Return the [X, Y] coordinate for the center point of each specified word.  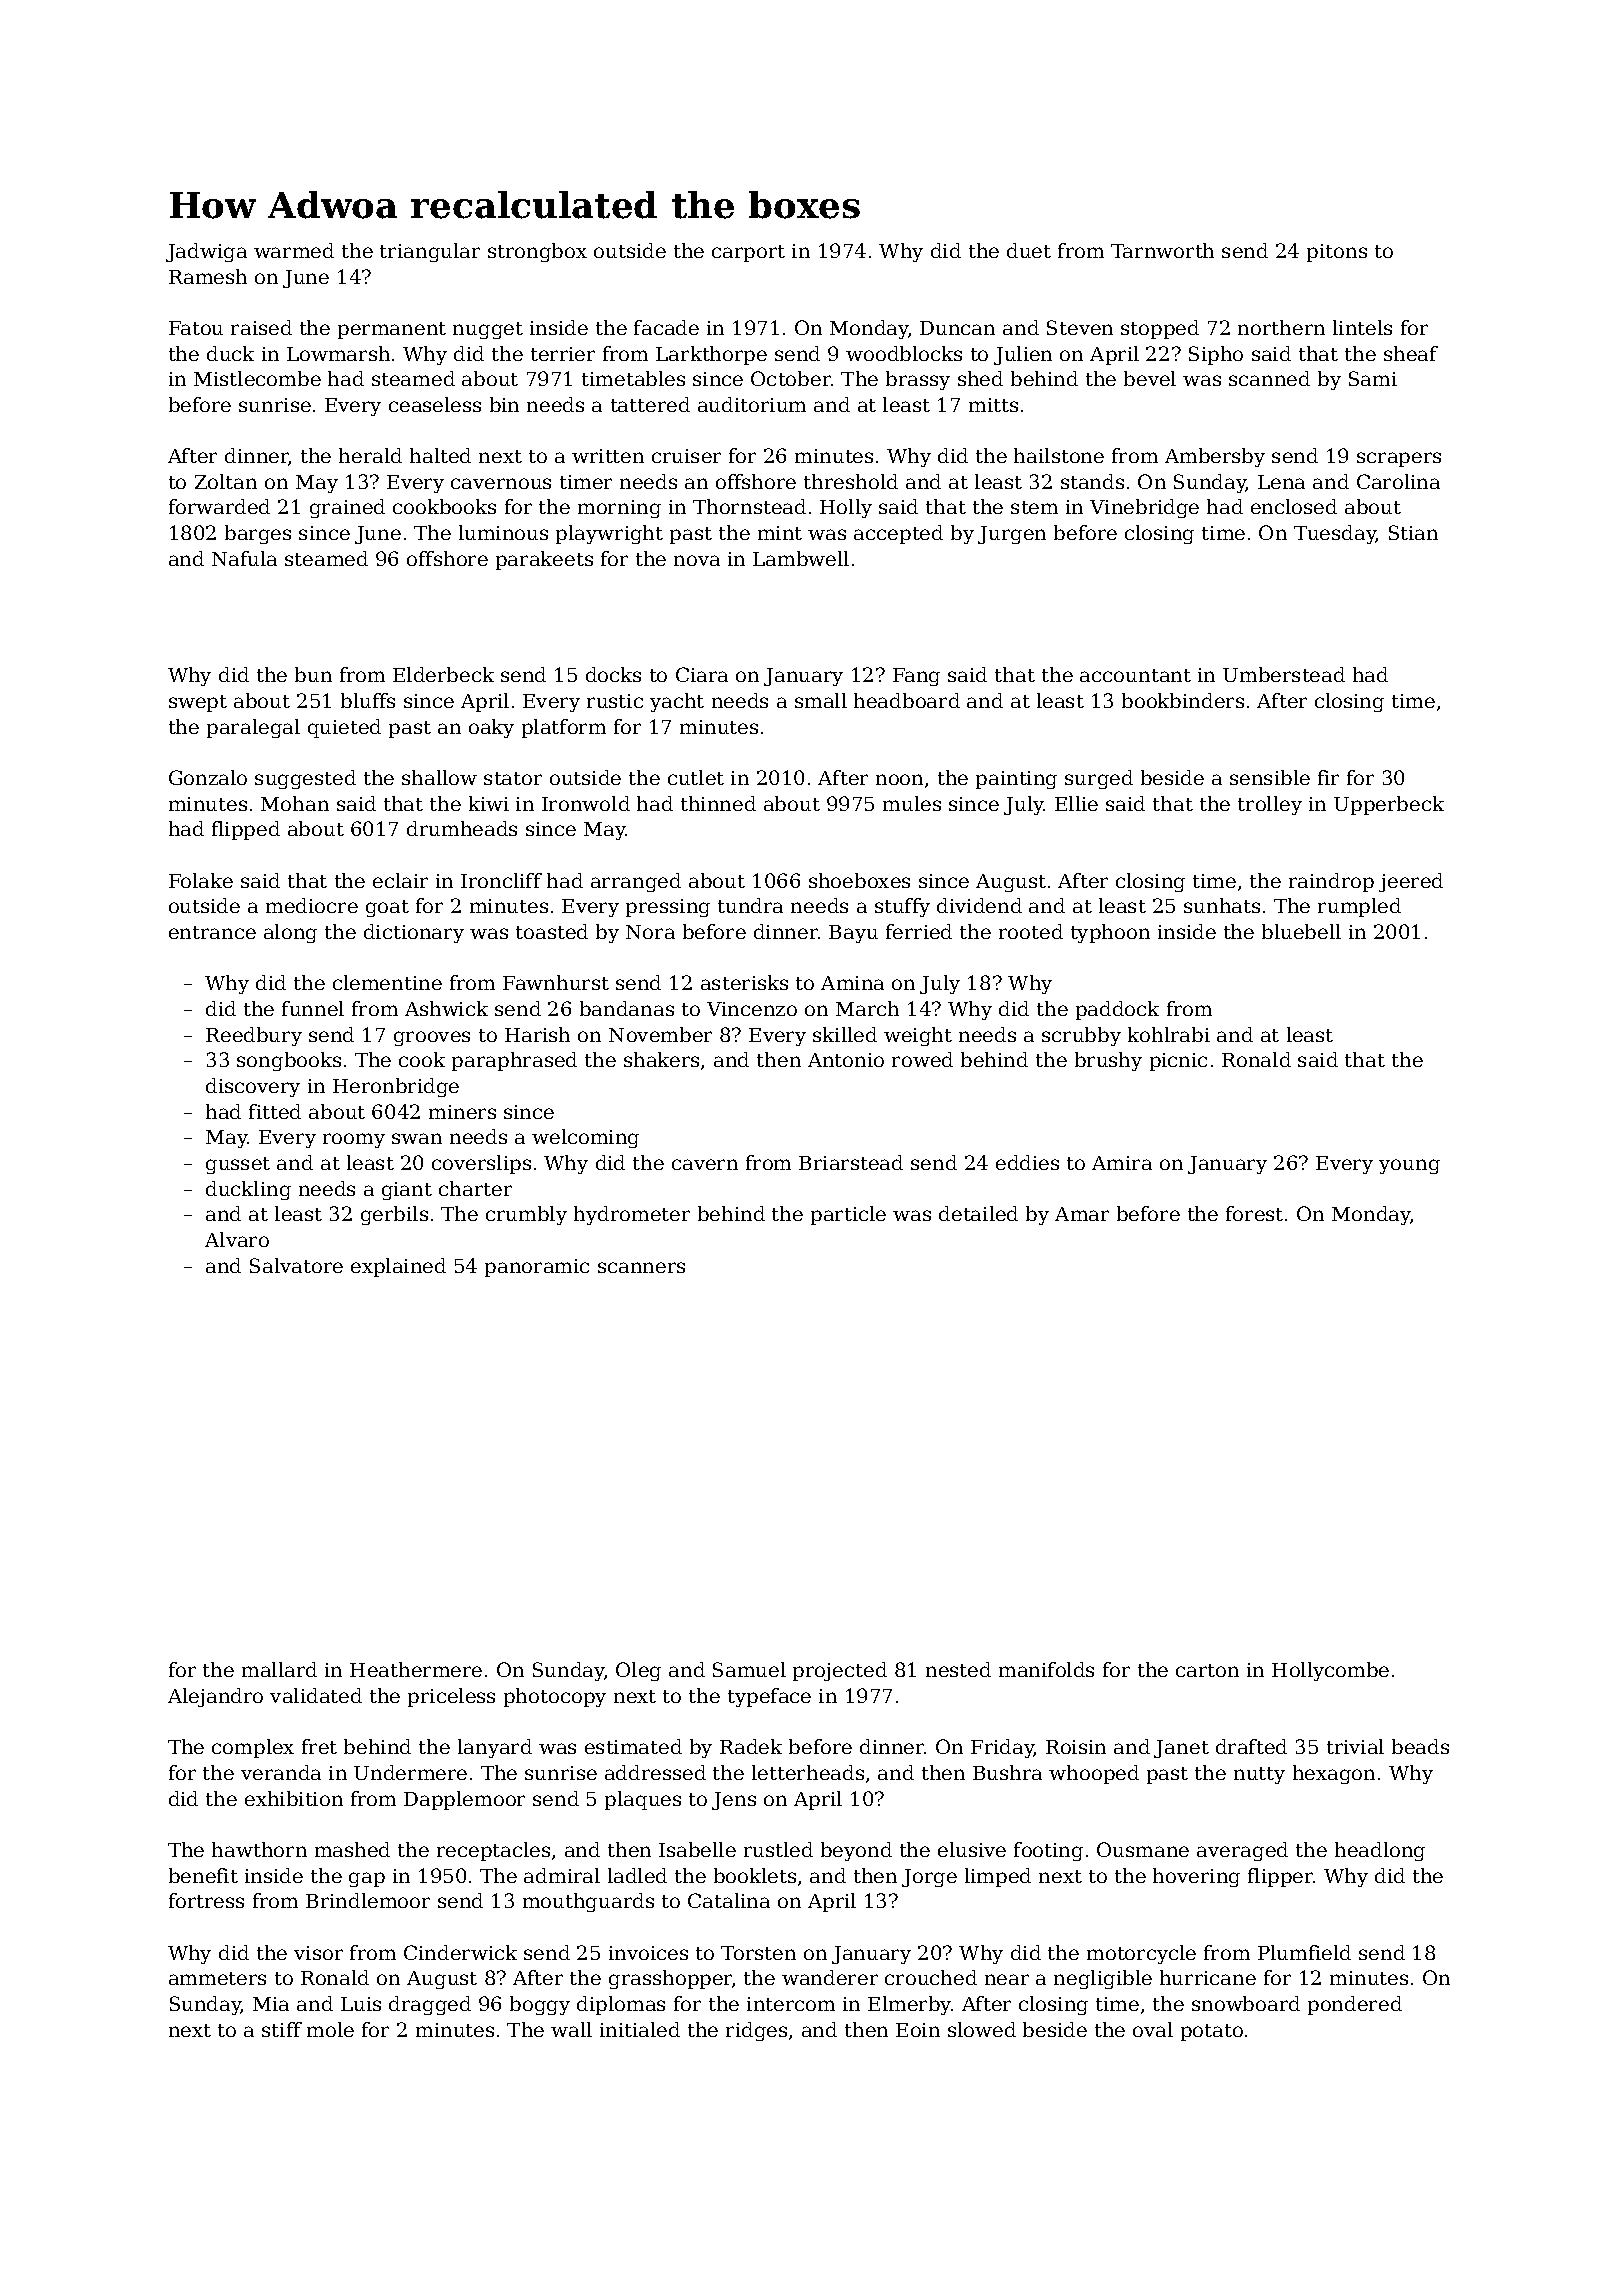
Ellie [1076, 803]
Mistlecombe [257, 378]
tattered [650, 404]
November [660, 1034]
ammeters [217, 1978]
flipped [246, 830]
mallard [279, 1669]
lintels [1362, 327]
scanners [641, 1267]
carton [1207, 1670]
